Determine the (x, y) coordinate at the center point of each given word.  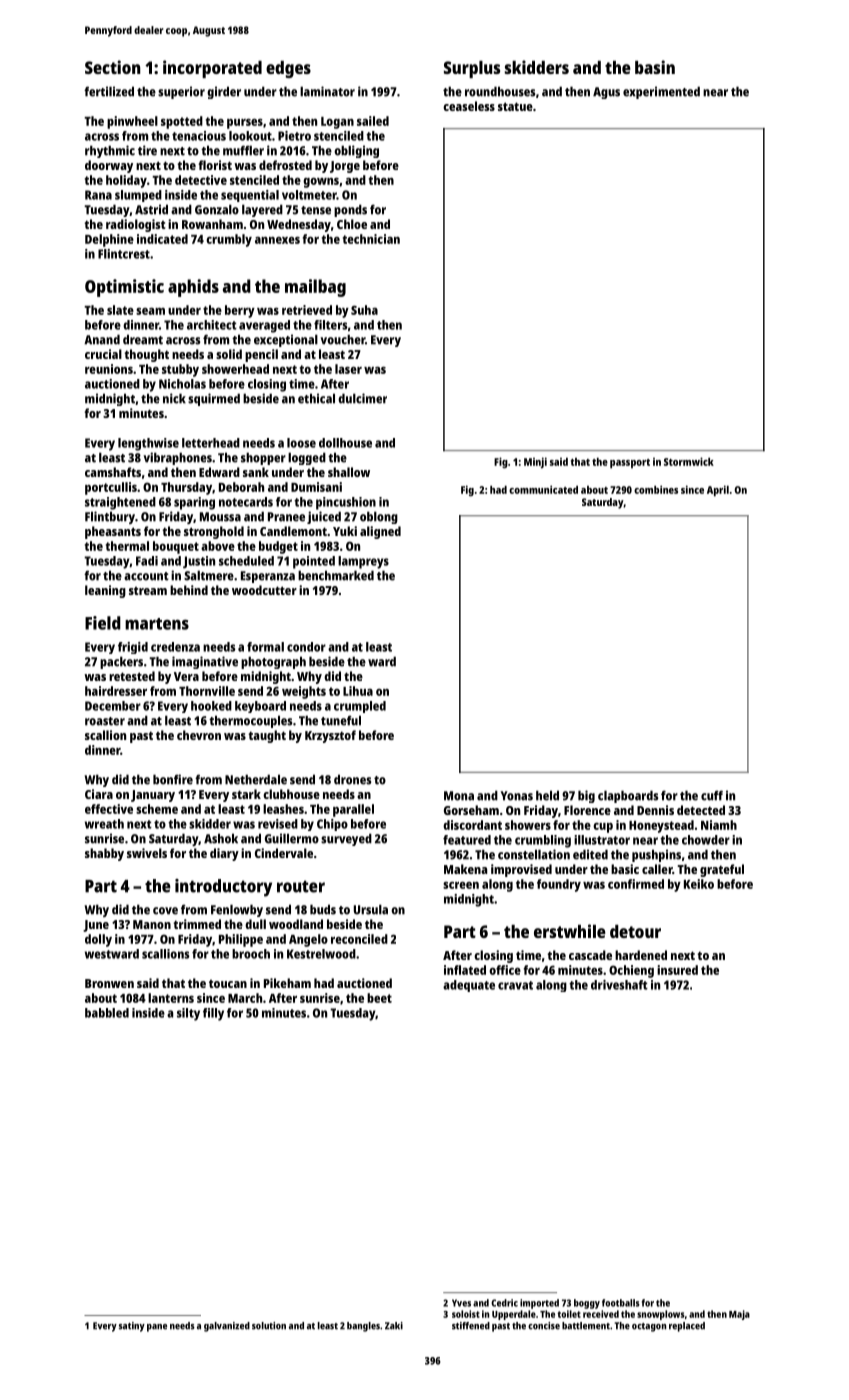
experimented (661, 92)
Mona (459, 796)
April (718, 491)
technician (371, 239)
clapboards (628, 796)
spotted (182, 122)
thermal (127, 546)
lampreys (363, 562)
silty (188, 1014)
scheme (157, 809)
